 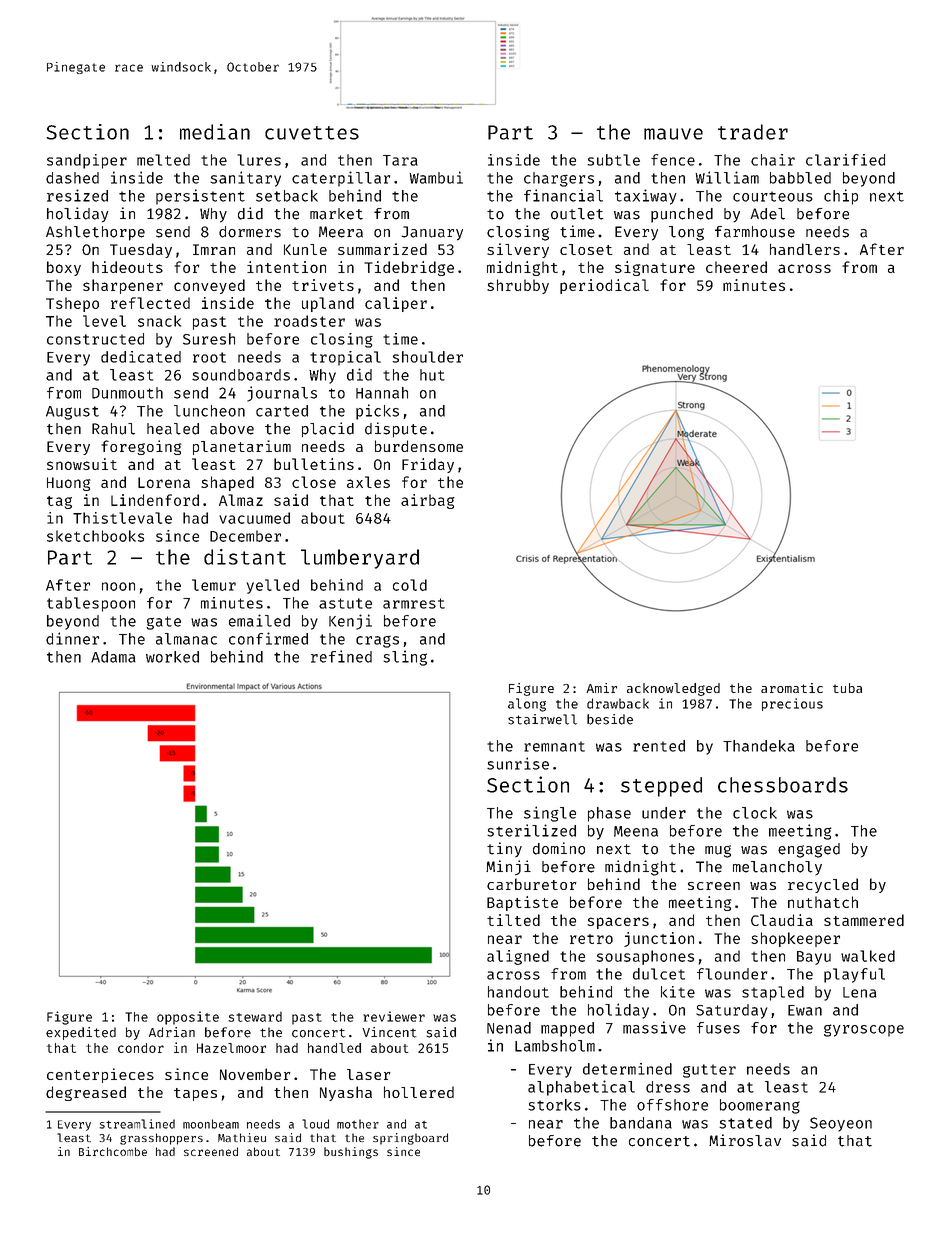 I want to click on aromatic, so click(x=792, y=688).
